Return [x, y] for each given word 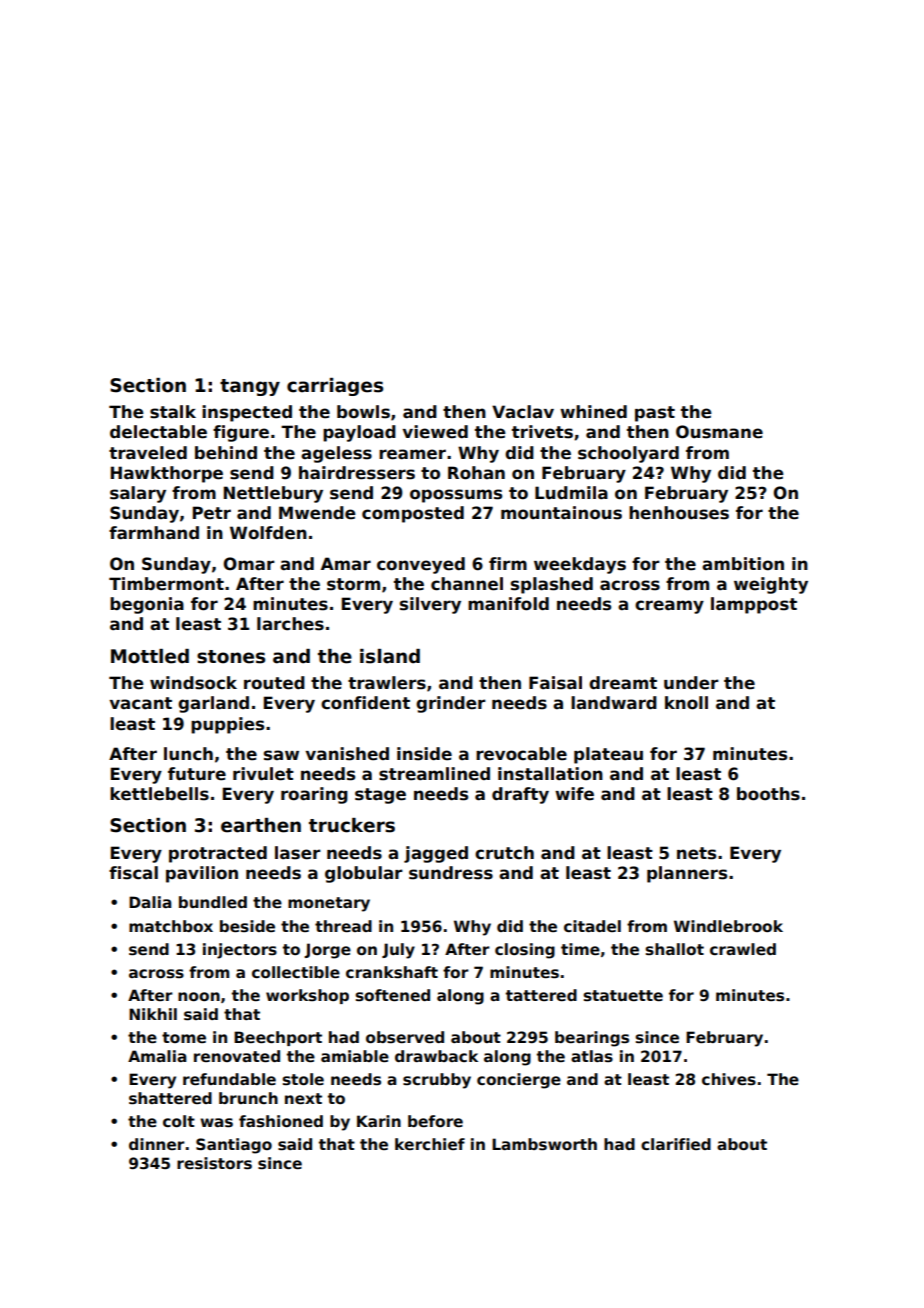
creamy [669, 607]
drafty [520, 795]
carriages [335, 387]
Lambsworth [544, 1144]
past [655, 414]
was [216, 1123]
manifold [508, 604]
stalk [173, 412]
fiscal [133, 873]
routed [274, 683]
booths [768, 794]
